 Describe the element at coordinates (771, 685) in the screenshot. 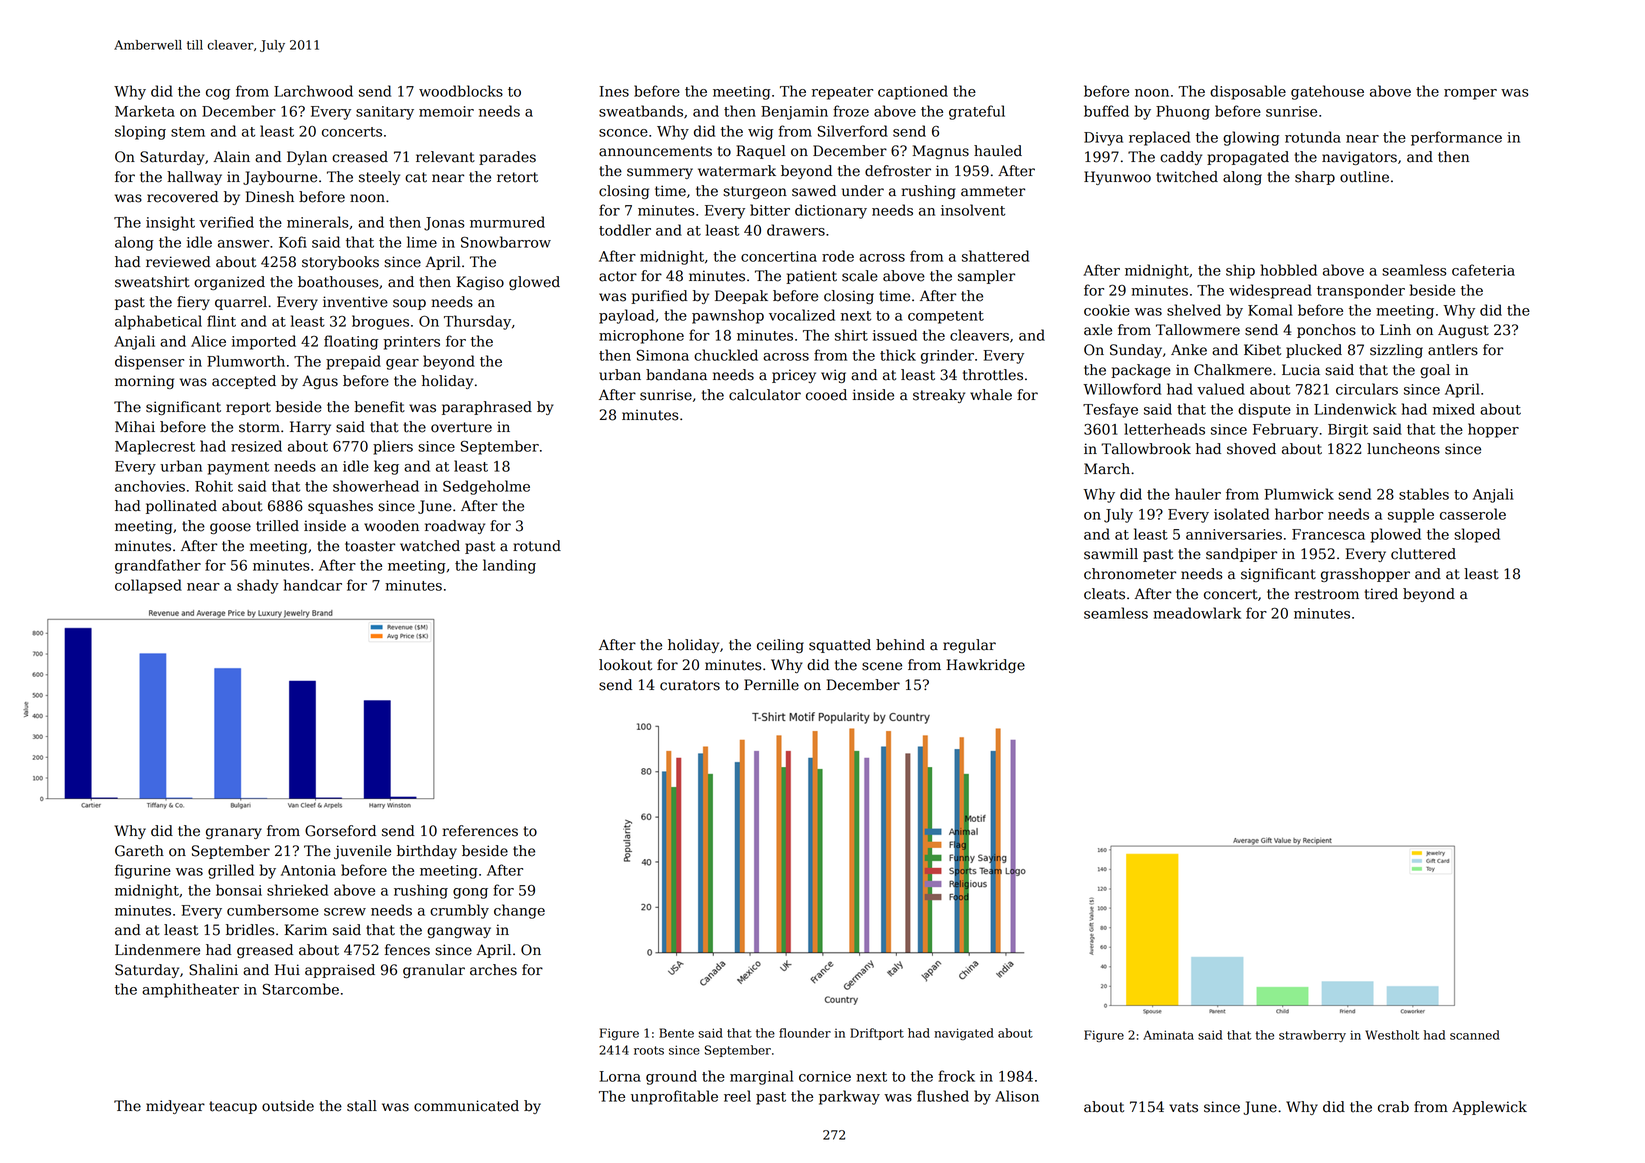

I see `Pernille` at that location.
